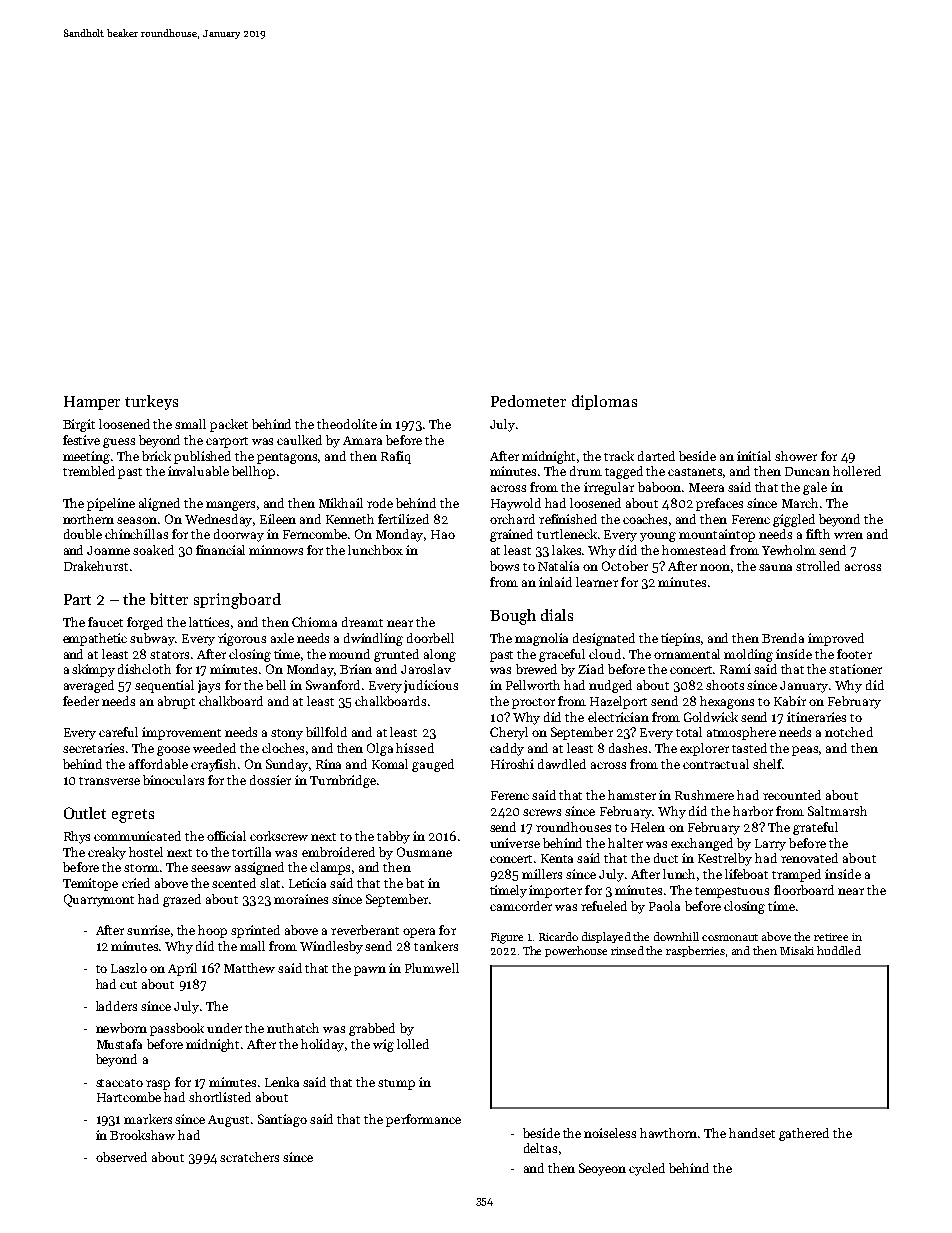 The image size is (952, 1233). Describe the element at coordinates (568, 519) in the page. I see `refinished` at that location.
